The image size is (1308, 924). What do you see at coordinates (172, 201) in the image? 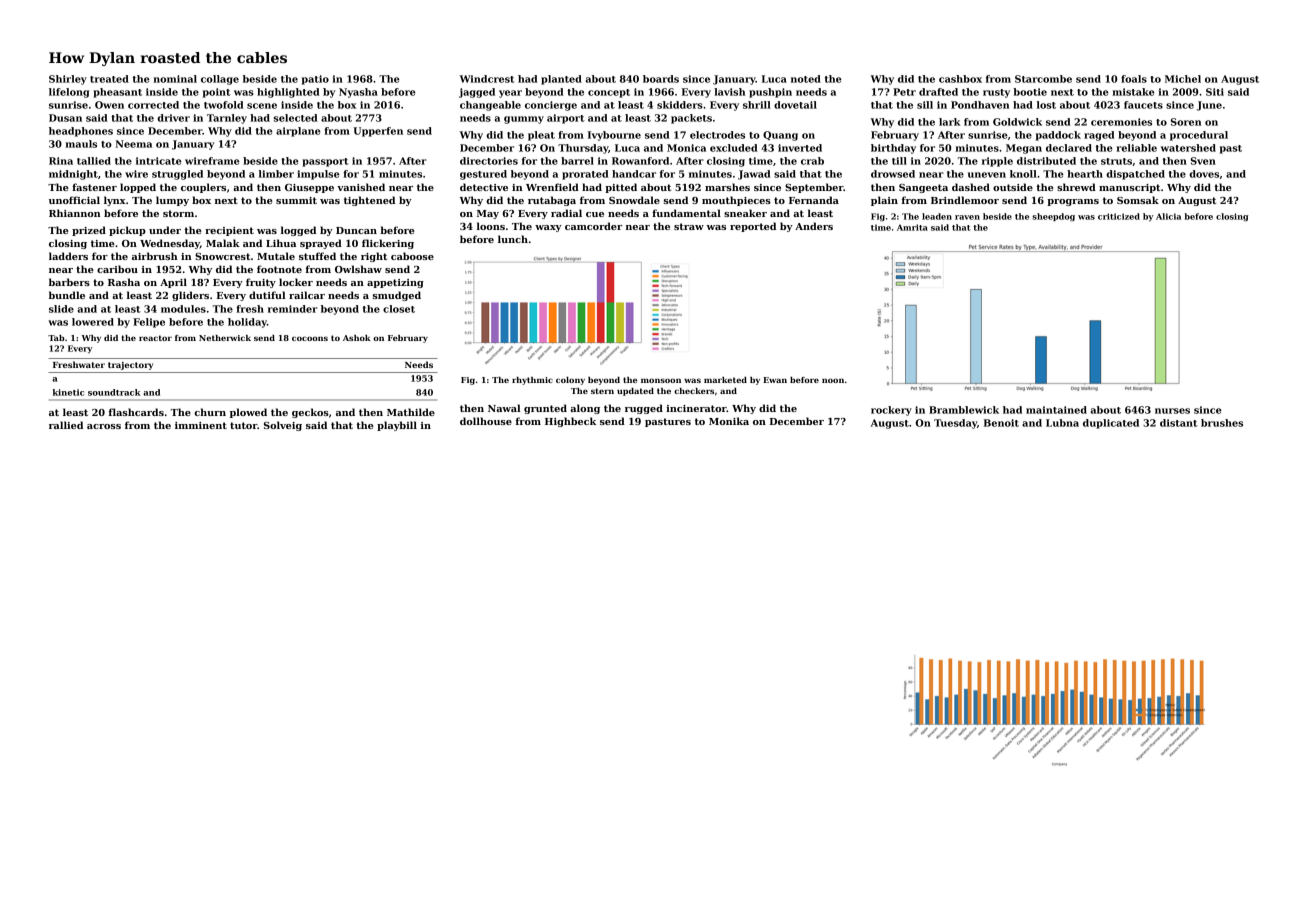
I see `lumpy` at bounding box center [172, 201].
